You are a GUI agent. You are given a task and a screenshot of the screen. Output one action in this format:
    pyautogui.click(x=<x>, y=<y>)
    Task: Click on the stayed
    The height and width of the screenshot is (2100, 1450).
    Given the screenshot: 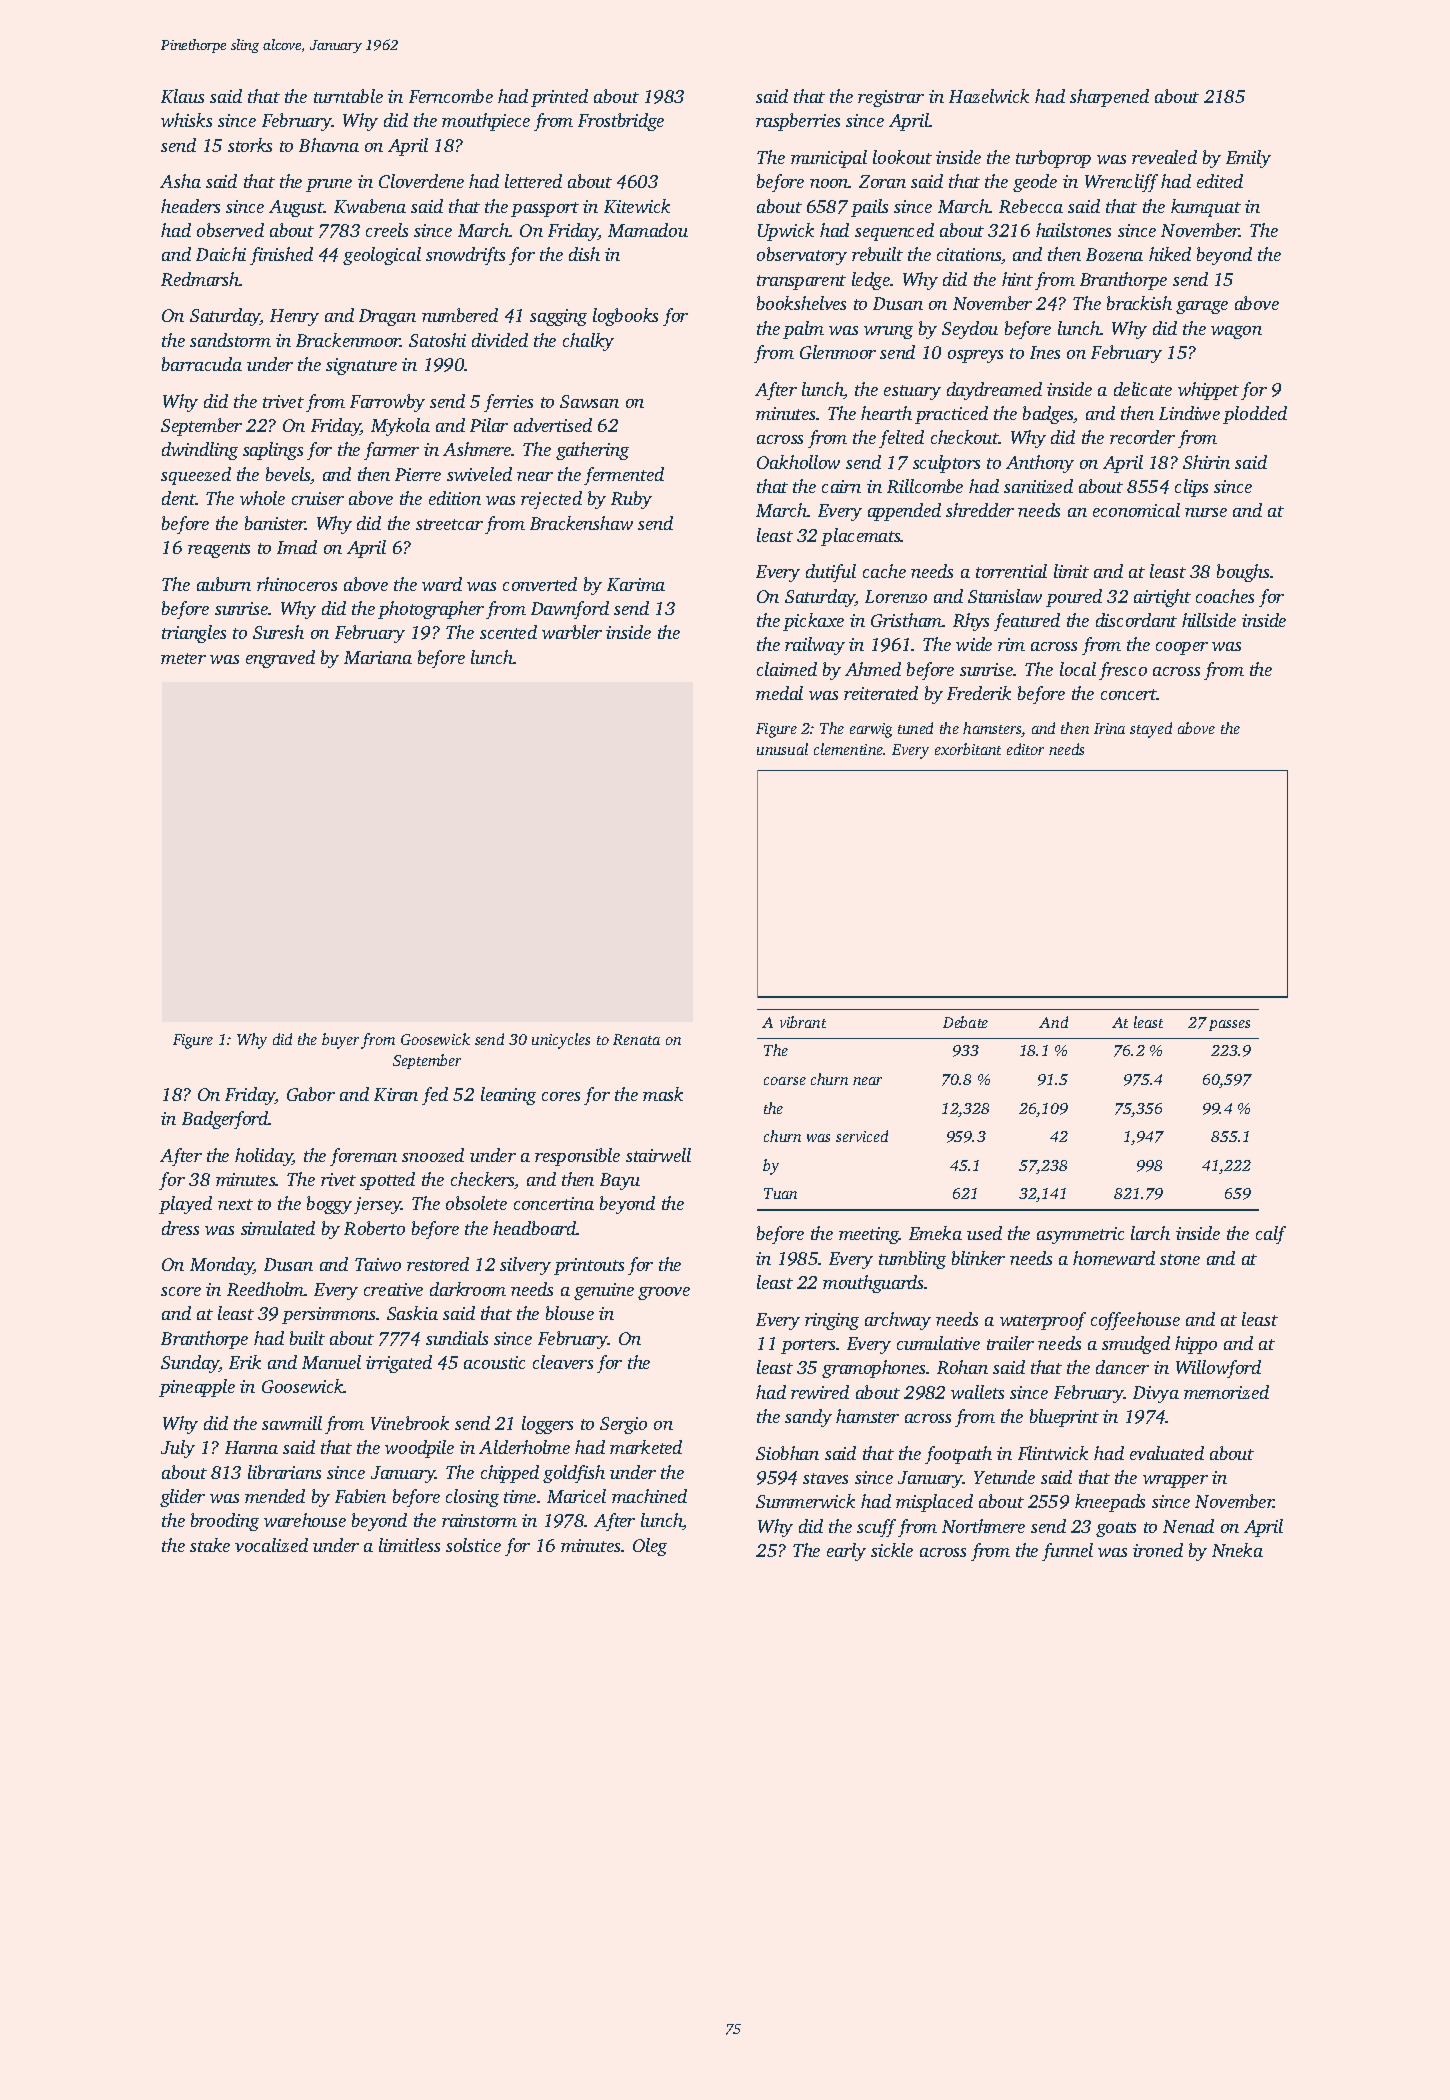 What is the action you would take?
    pyautogui.click(x=1151, y=730)
